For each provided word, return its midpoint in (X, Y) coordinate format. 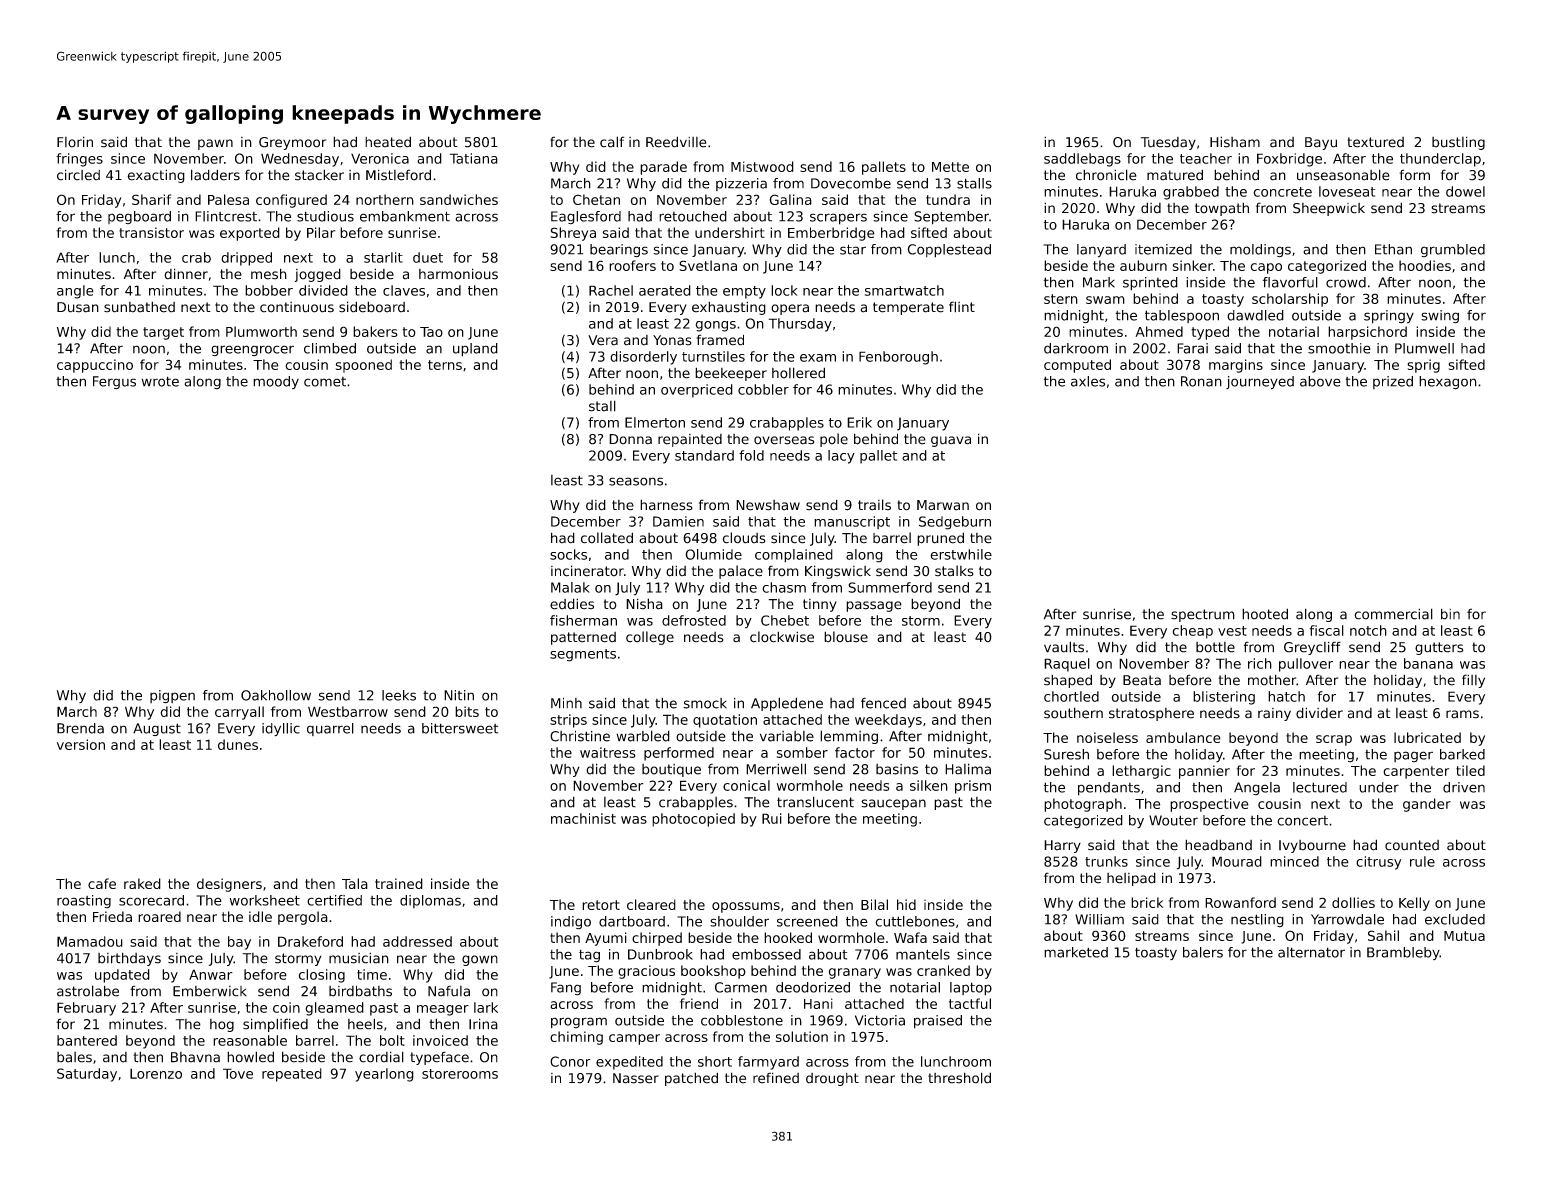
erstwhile (961, 554)
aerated (665, 290)
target (163, 333)
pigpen (172, 697)
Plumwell (1424, 348)
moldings (1260, 251)
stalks (954, 571)
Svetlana (708, 265)
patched (691, 1079)
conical (746, 785)
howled (250, 1057)
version (81, 744)
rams (1462, 714)
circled (78, 175)
